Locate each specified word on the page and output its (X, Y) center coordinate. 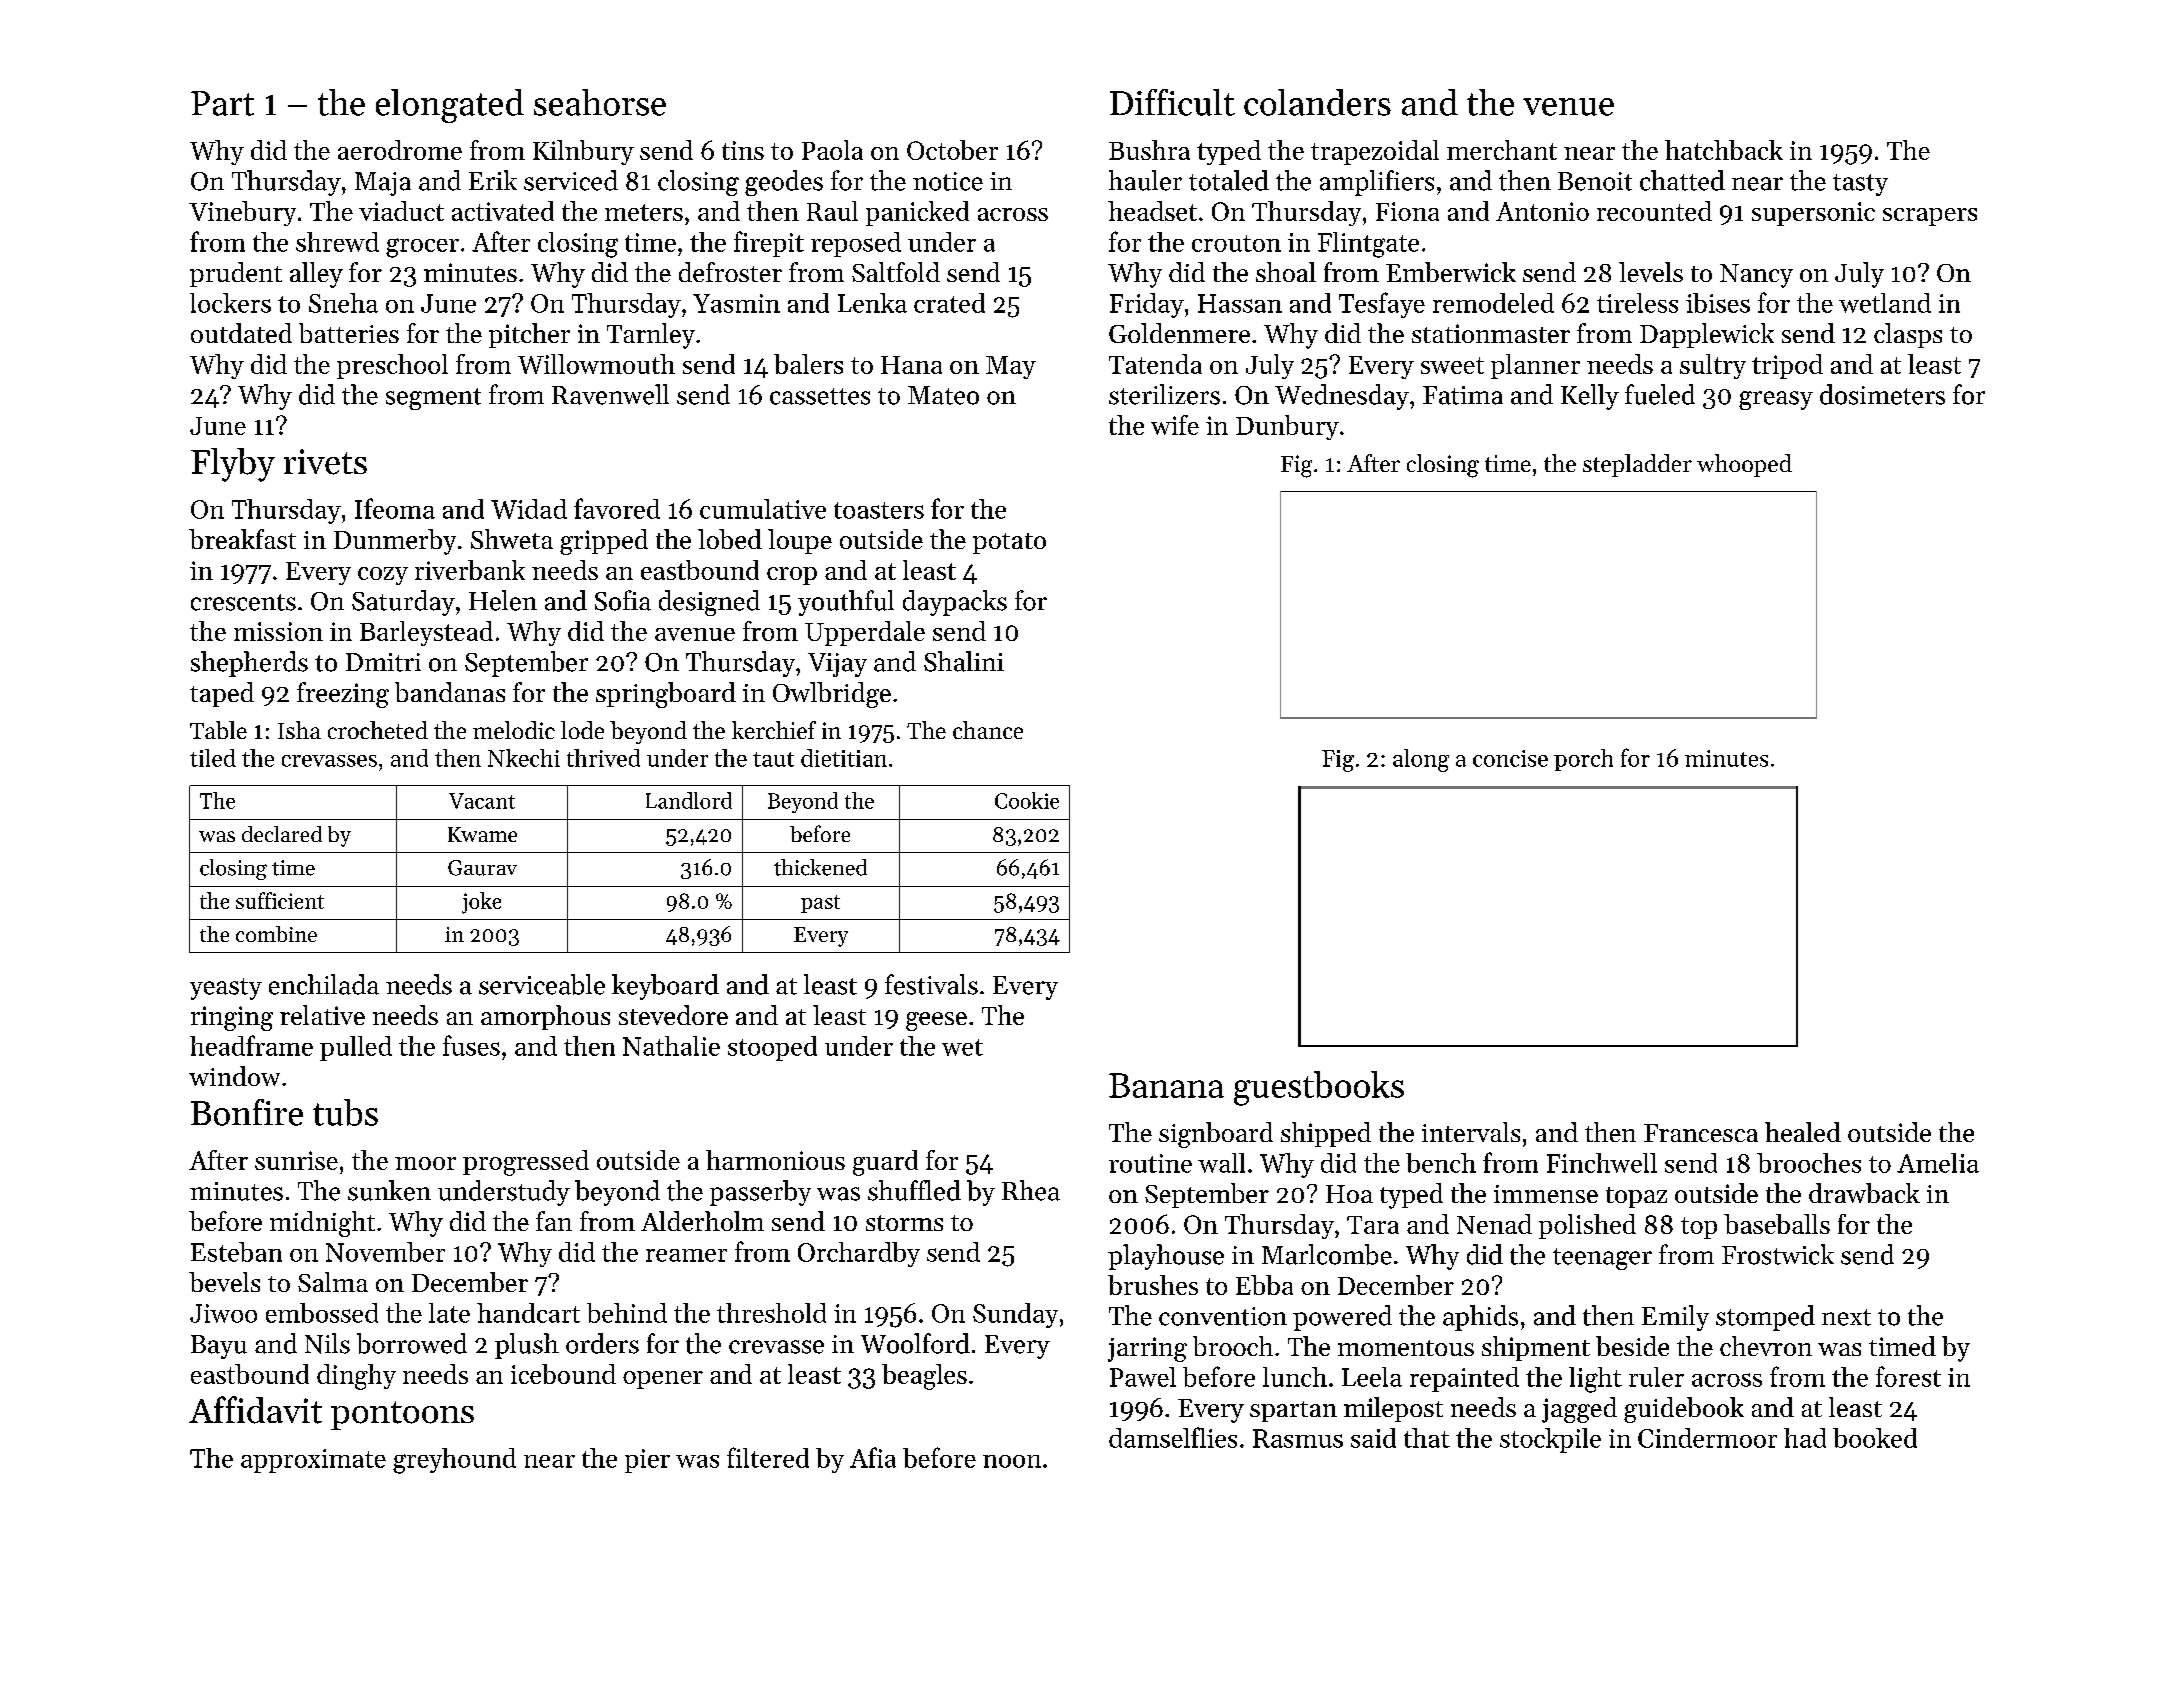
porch (1583, 760)
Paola (832, 150)
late (449, 1313)
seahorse (600, 102)
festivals (931, 984)
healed (1803, 1132)
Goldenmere (1179, 333)
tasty (1860, 185)
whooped (1744, 465)
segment (433, 399)
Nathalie (671, 1046)
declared (282, 834)
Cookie (1027, 800)
